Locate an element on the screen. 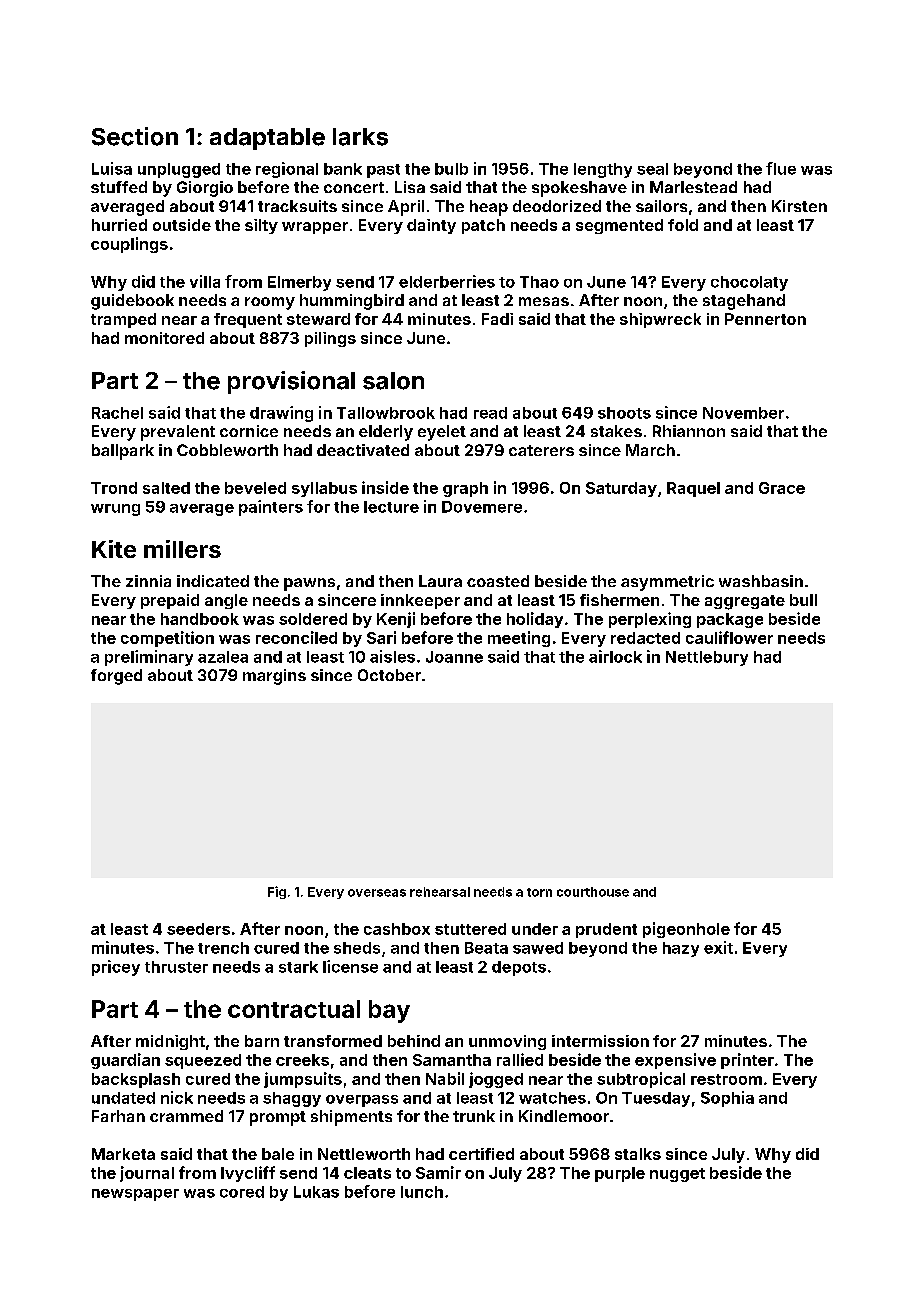 The height and width of the screenshot is (1314, 924). Rhiannon is located at coordinates (689, 431).
